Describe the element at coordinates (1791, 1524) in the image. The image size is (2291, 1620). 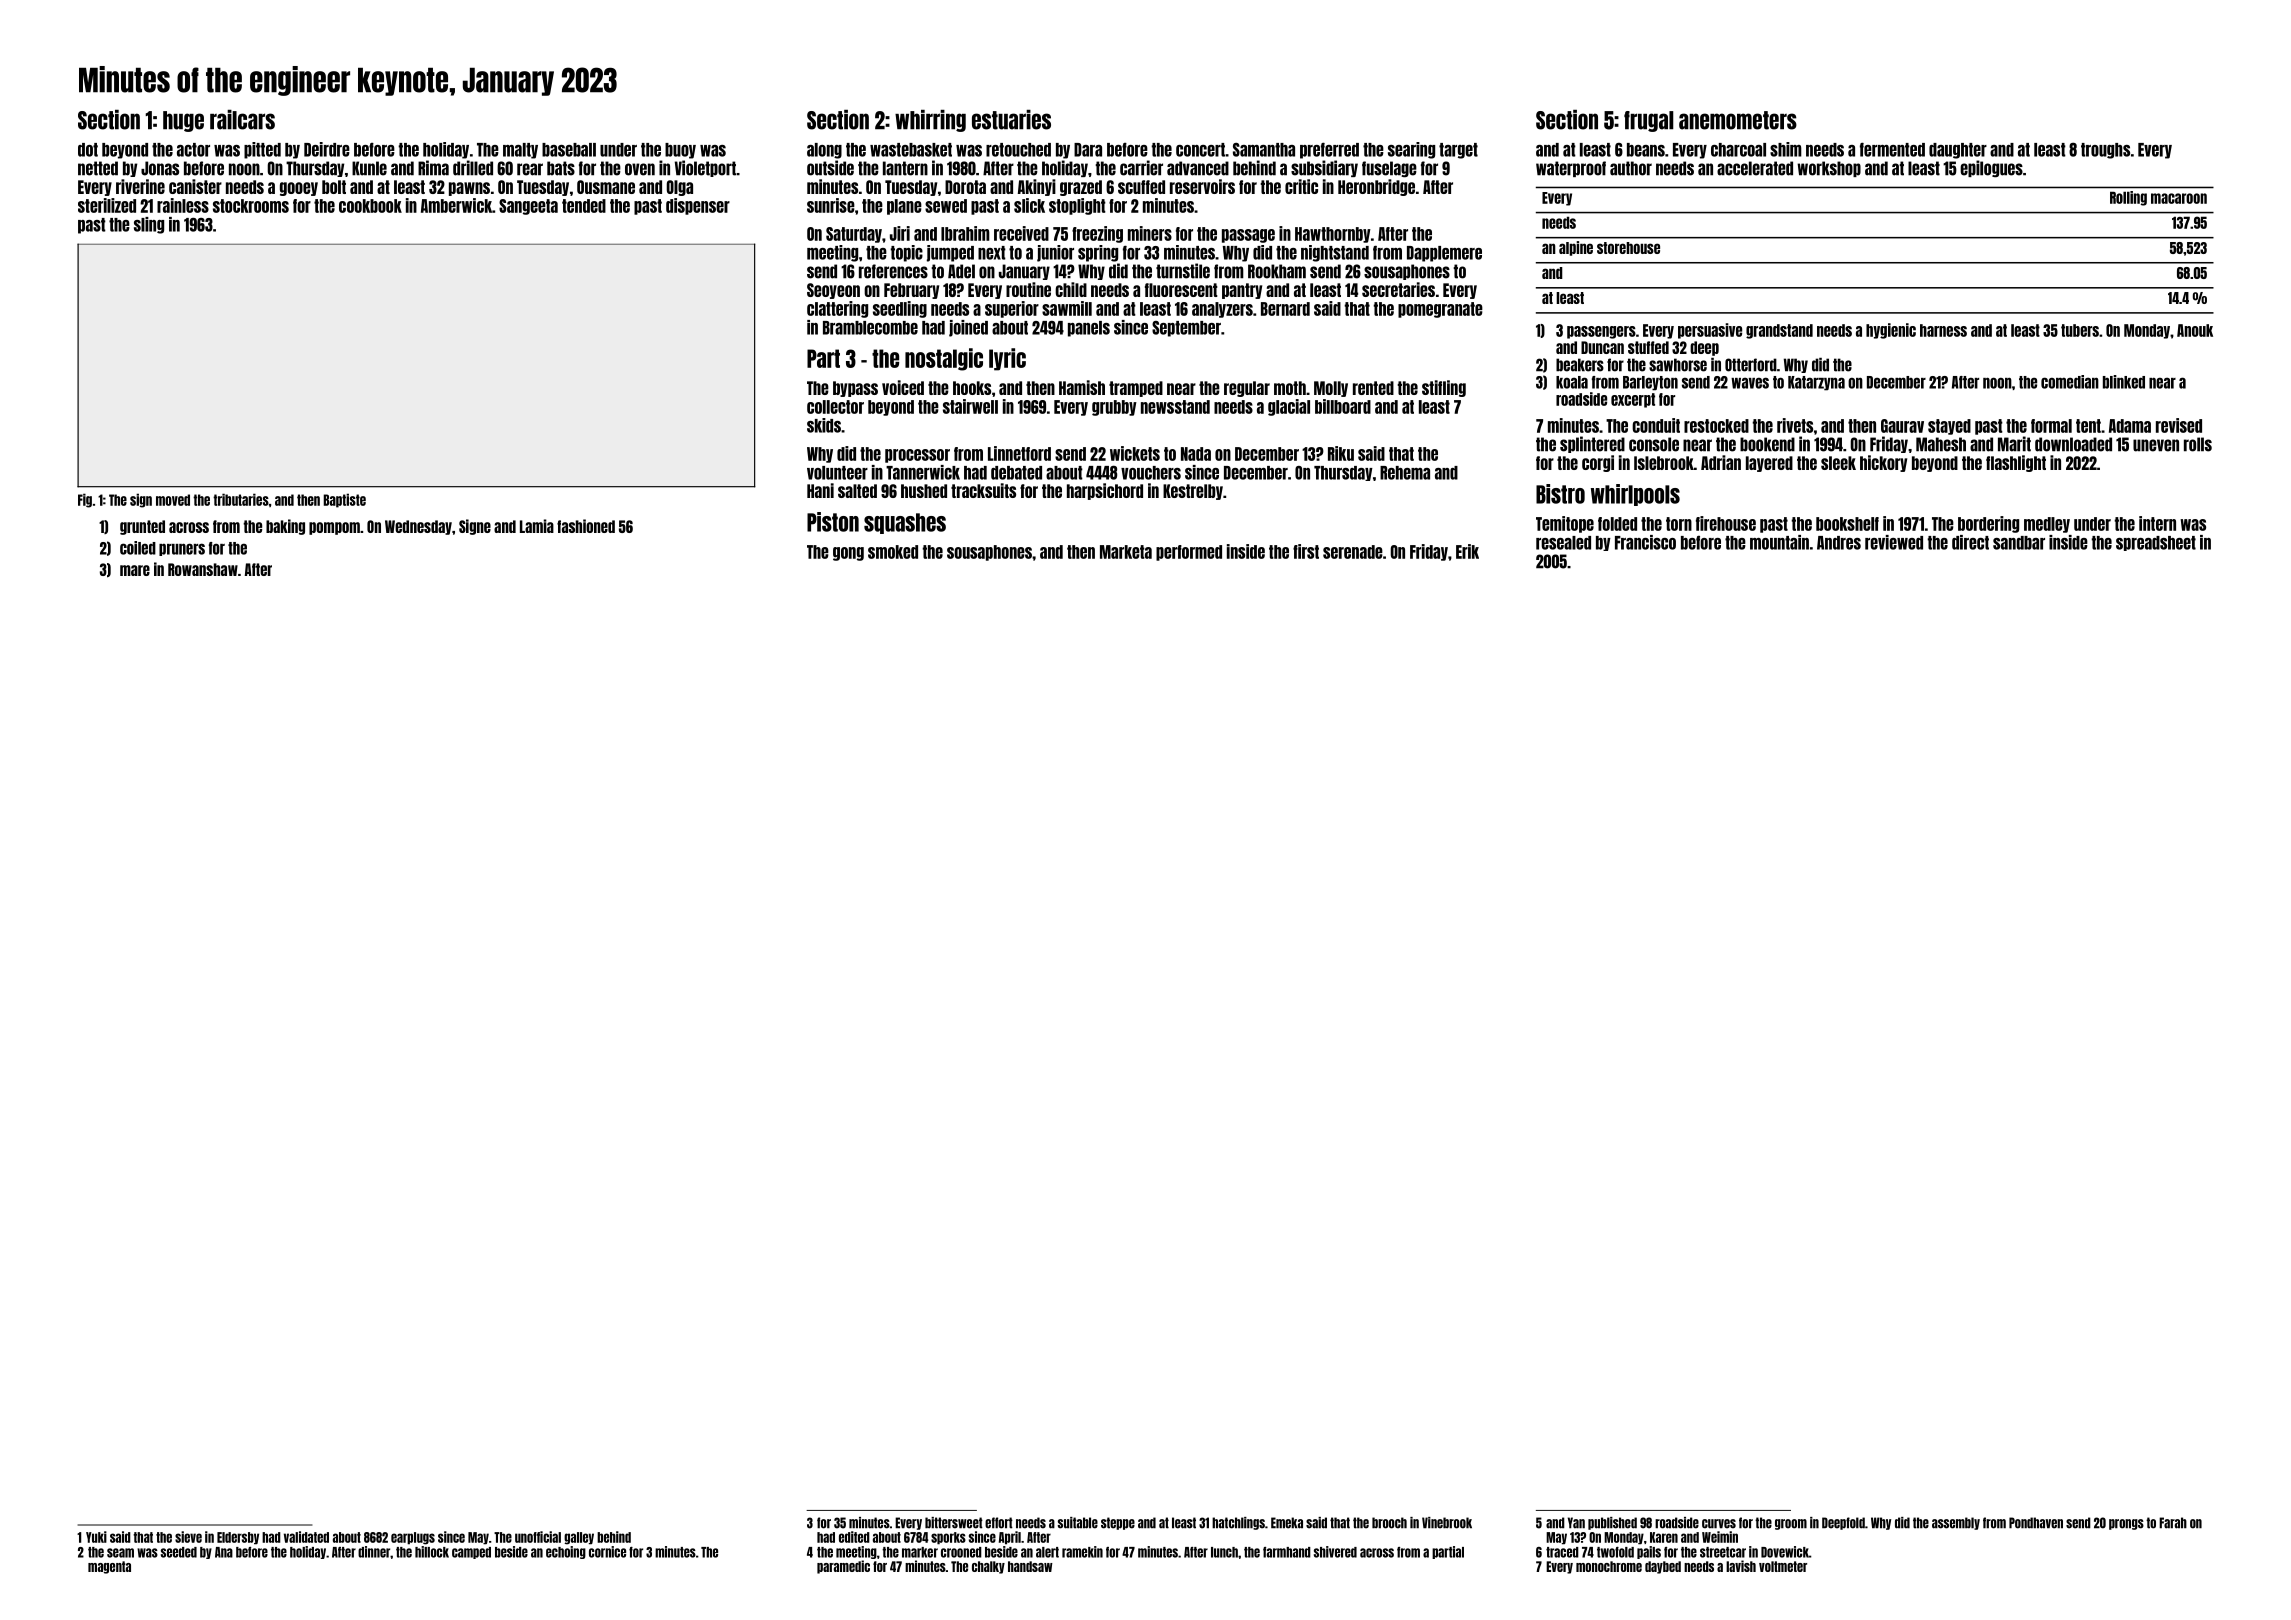
I see `groom` at that location.
